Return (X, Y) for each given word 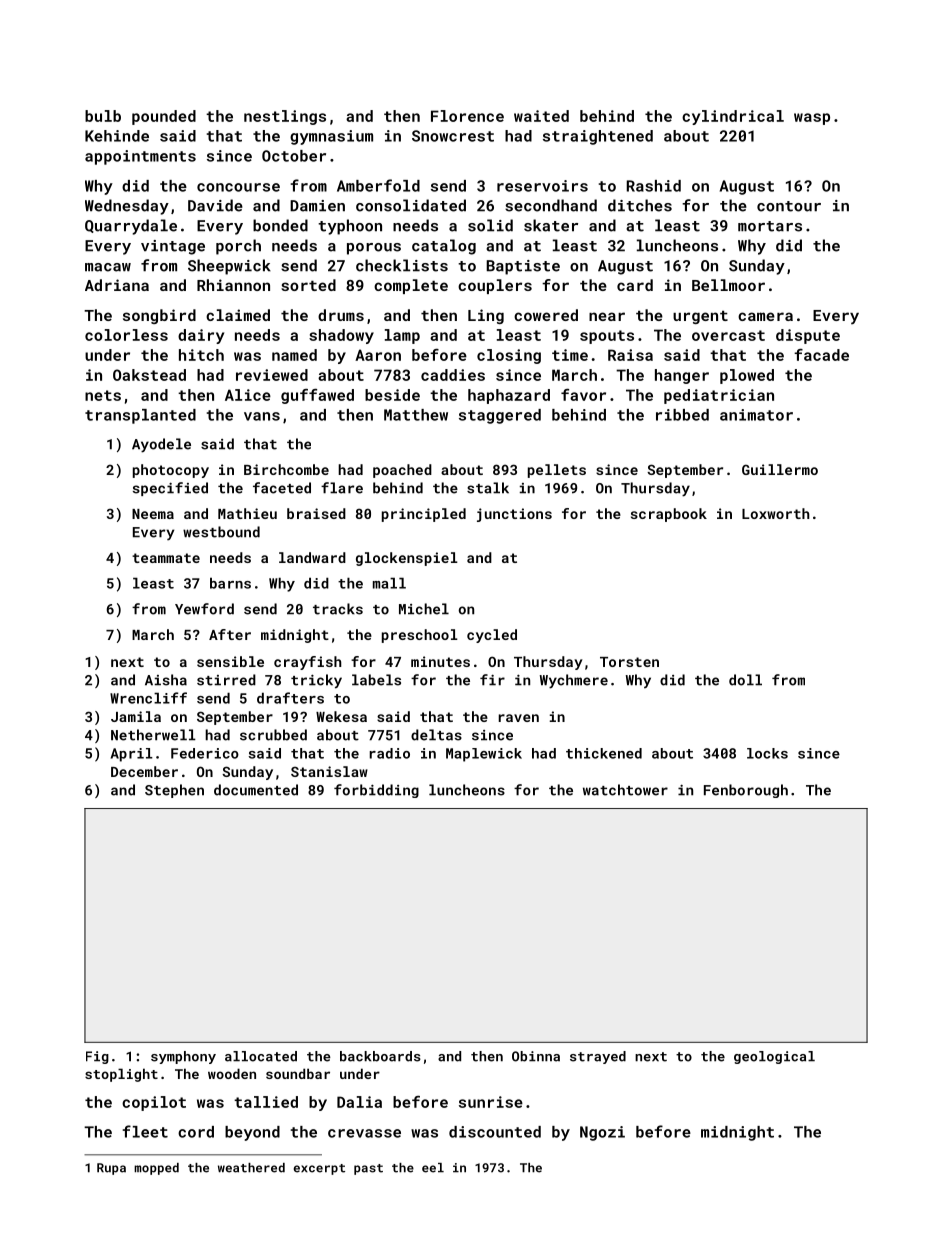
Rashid (654, 186)
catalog (444, 247)
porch (238, 247)
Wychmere (574, 681)
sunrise (491, 1102)
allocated (261, 1056)
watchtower (625, 790)
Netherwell (153, 735)
